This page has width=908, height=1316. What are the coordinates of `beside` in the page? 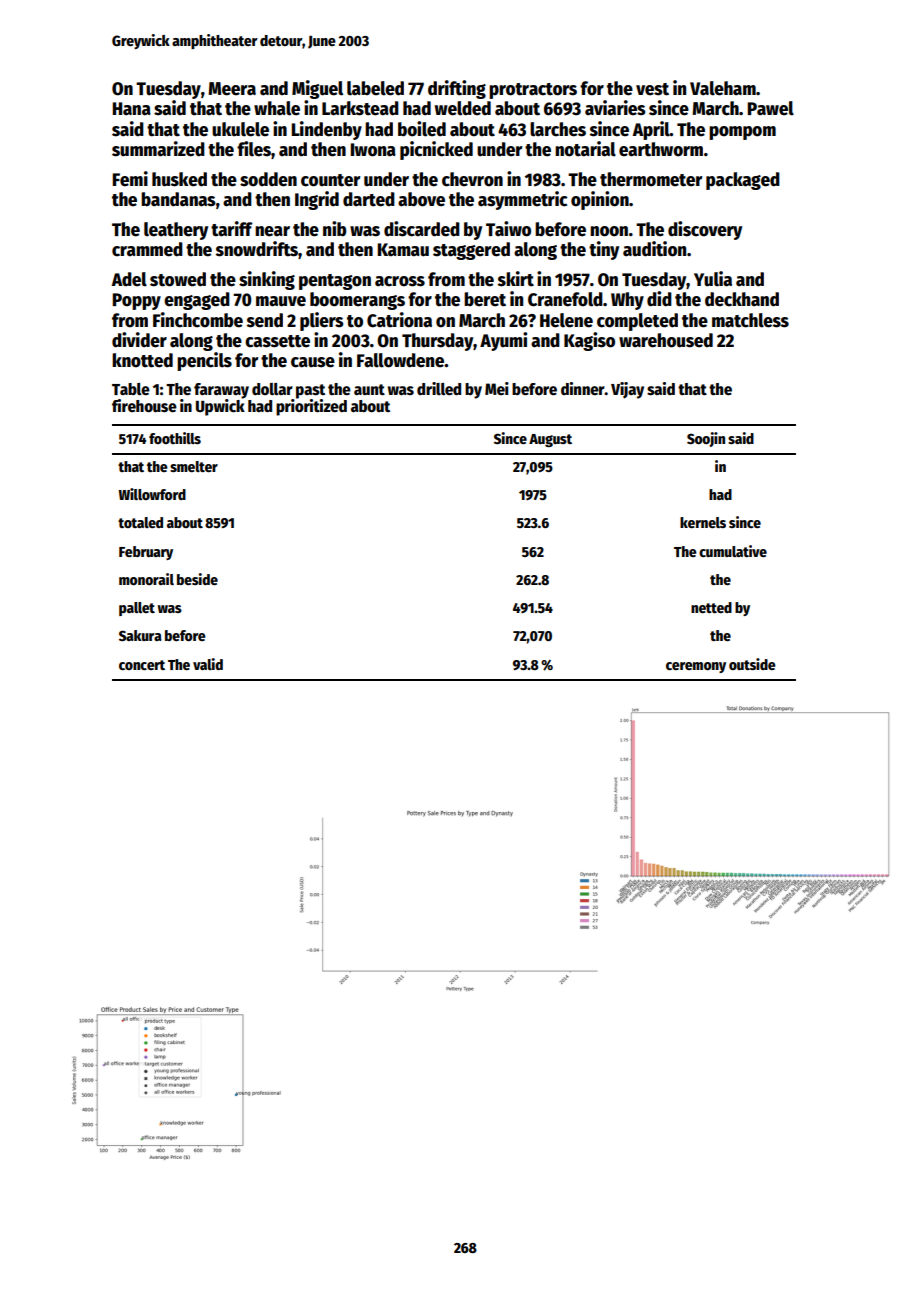 It's located at (197, 579).
